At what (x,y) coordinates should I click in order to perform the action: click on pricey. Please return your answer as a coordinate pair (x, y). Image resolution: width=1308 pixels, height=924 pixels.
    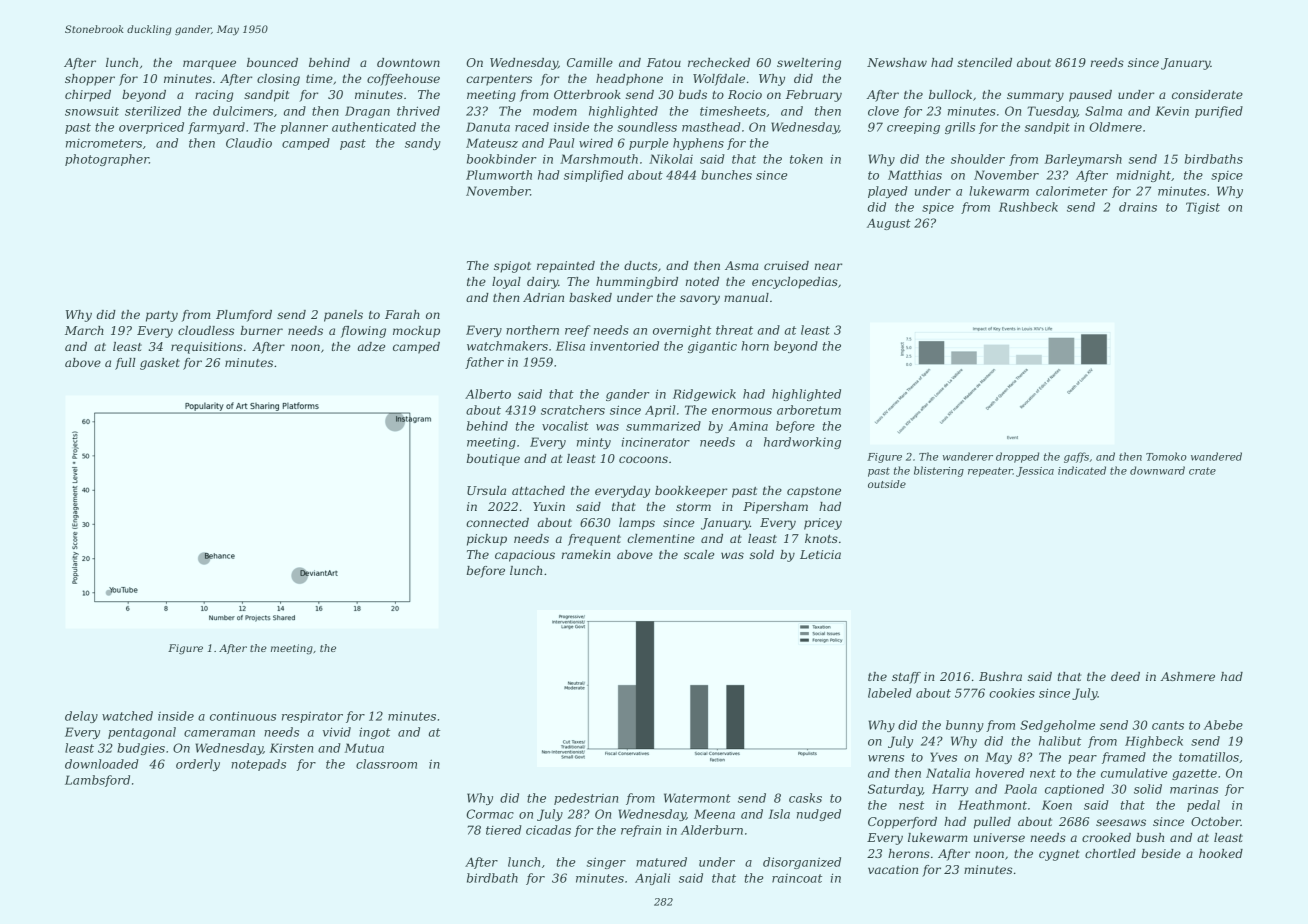
    Looking at the image, I should click on (823, 524).
